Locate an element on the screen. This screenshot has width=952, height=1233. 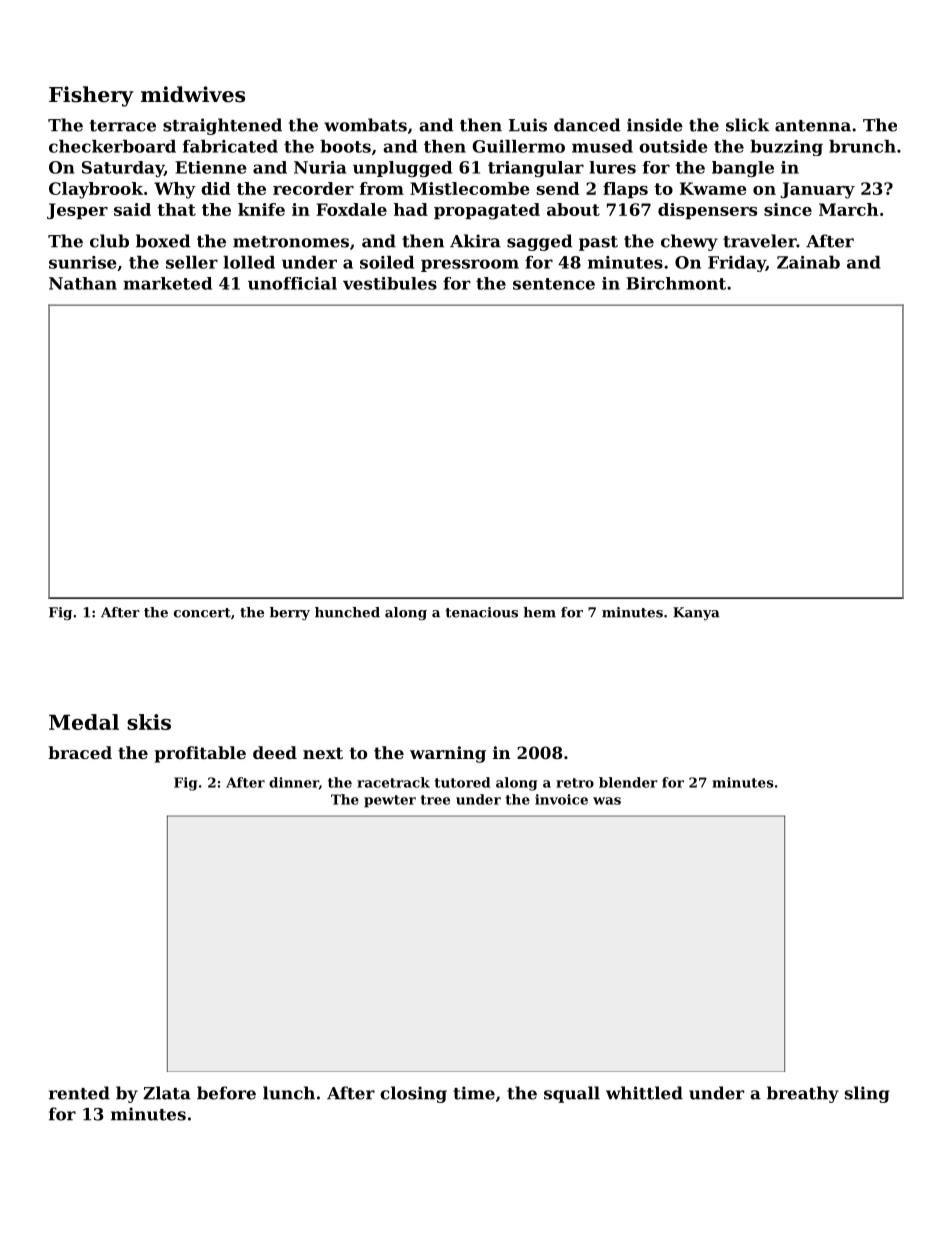
concert is located at coordinates (202, 613).
